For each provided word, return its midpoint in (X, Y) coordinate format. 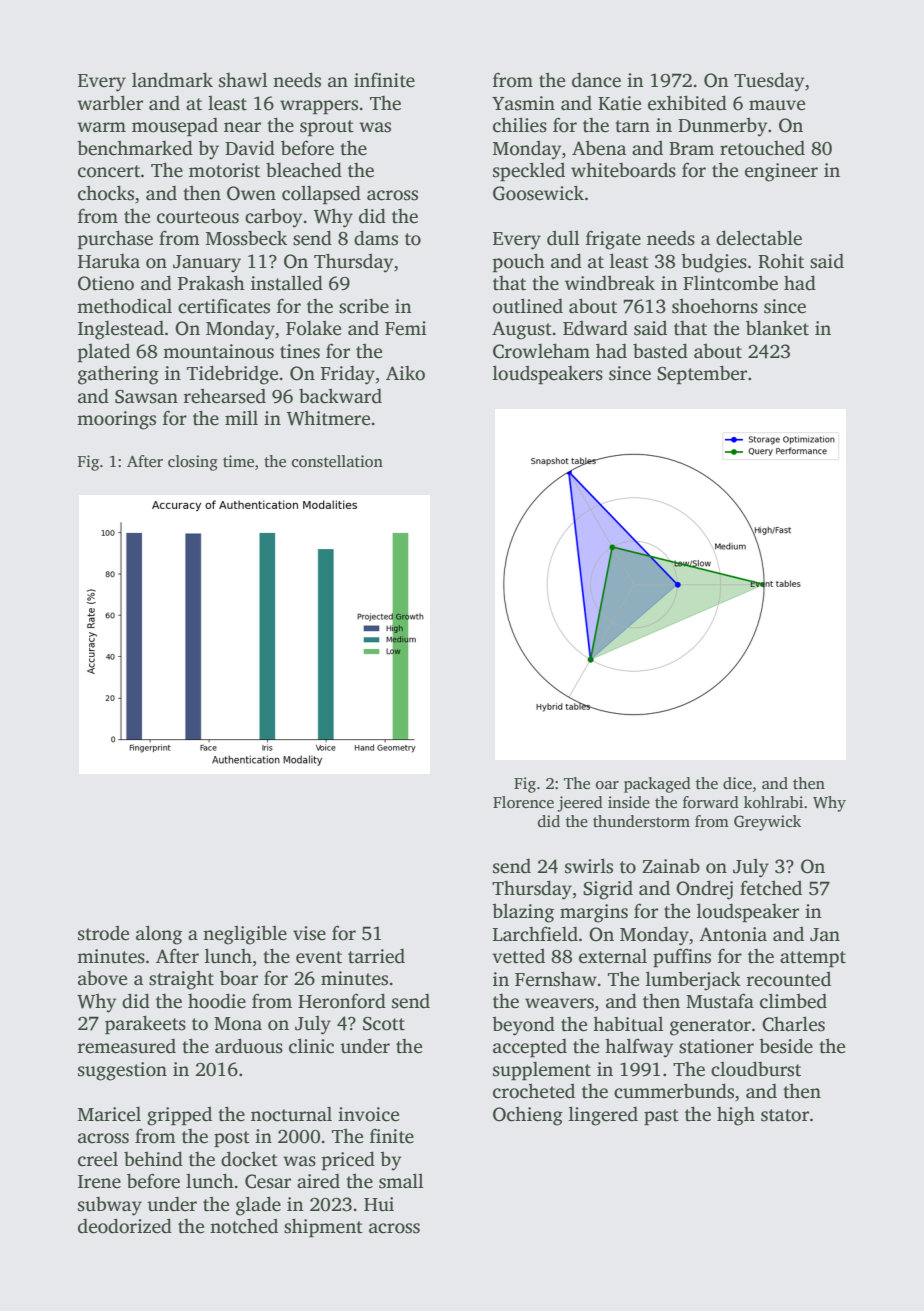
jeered (580, 804)
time (238, 461)
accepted (530, 1048)
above (102, 978)
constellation (337, 461)
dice (737, 783)
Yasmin (523, 103)
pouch (519, 263)
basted (660, 351)
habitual (628, 1024)
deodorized (125, 1226)
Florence (523, 802)
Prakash (211, 283)
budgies (714, 263)
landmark (172, 80)
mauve (777, 105)
